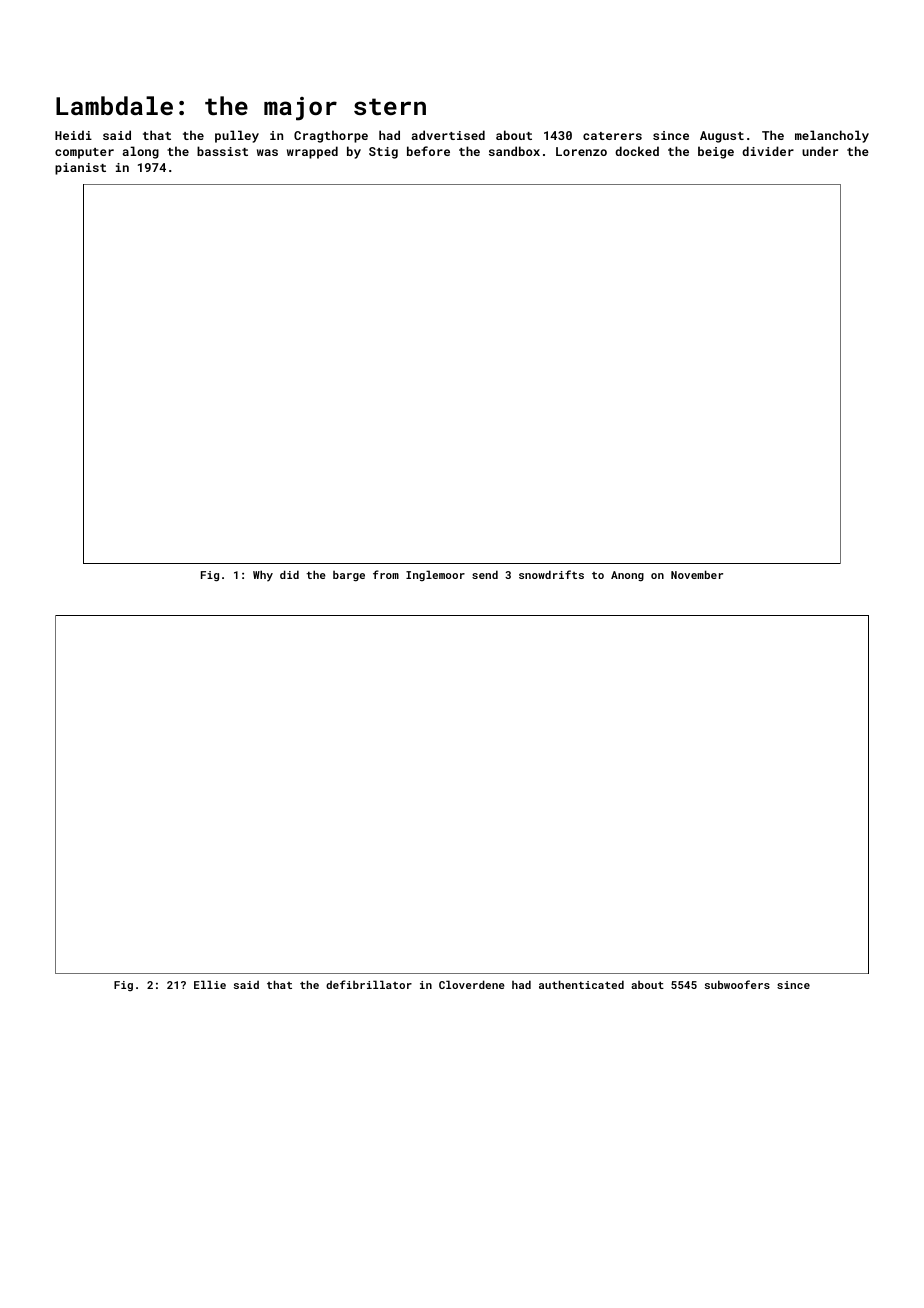 Image resolution: width=924 pixels, height=1308 pixels. What do you see at coordinates (263, 576) in the image?
I see `Why` at bounding box center [263, 576].
